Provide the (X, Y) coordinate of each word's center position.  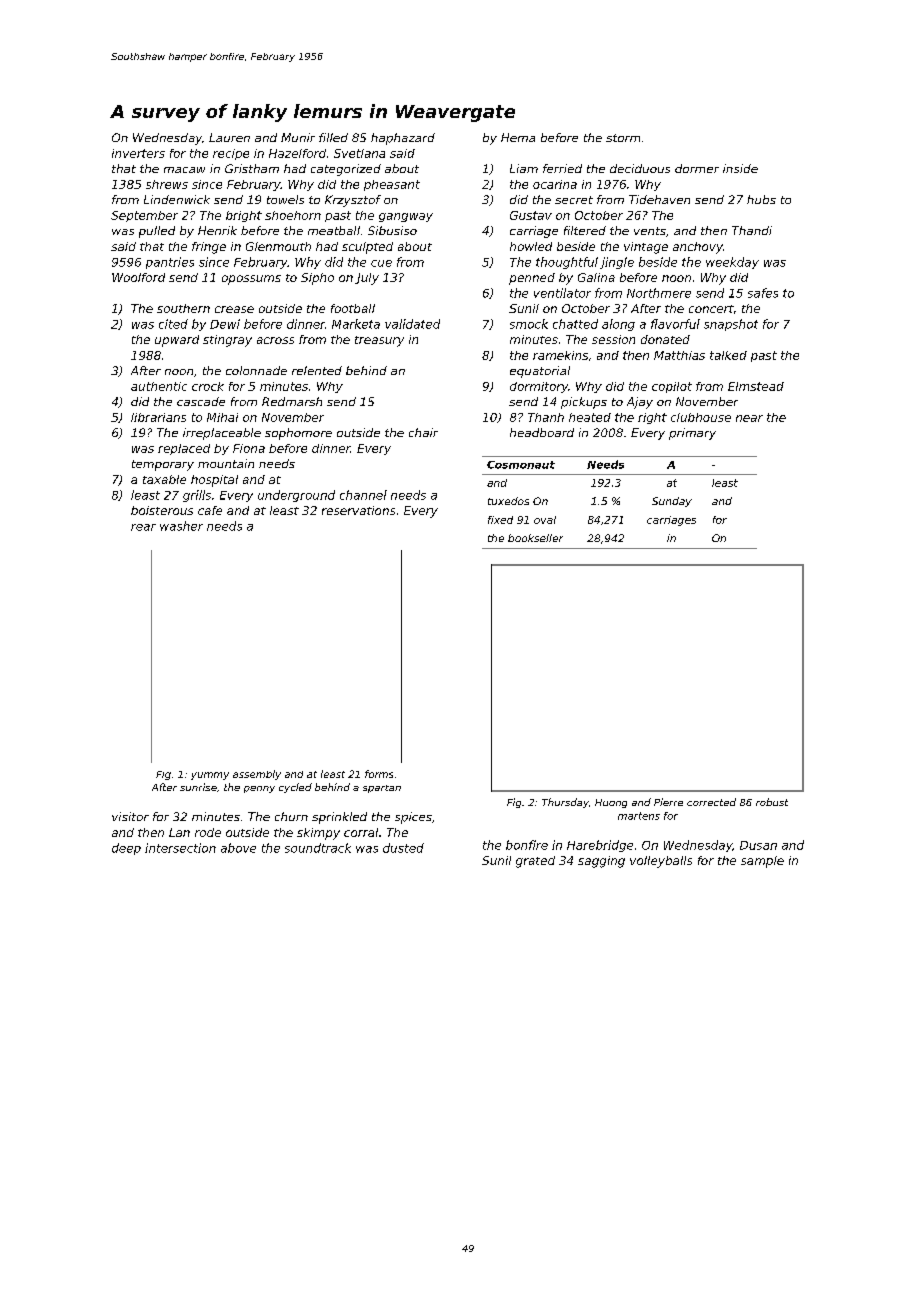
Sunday (672, 502)
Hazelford (297, 153)
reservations (358, 510)
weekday (732, 263)
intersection (180, 848)
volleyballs (661, 862)
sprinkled (339, 818)
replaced (184, 449)
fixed (500, 520)
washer (181, 526)
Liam (524, 168)
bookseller (535, 538)
